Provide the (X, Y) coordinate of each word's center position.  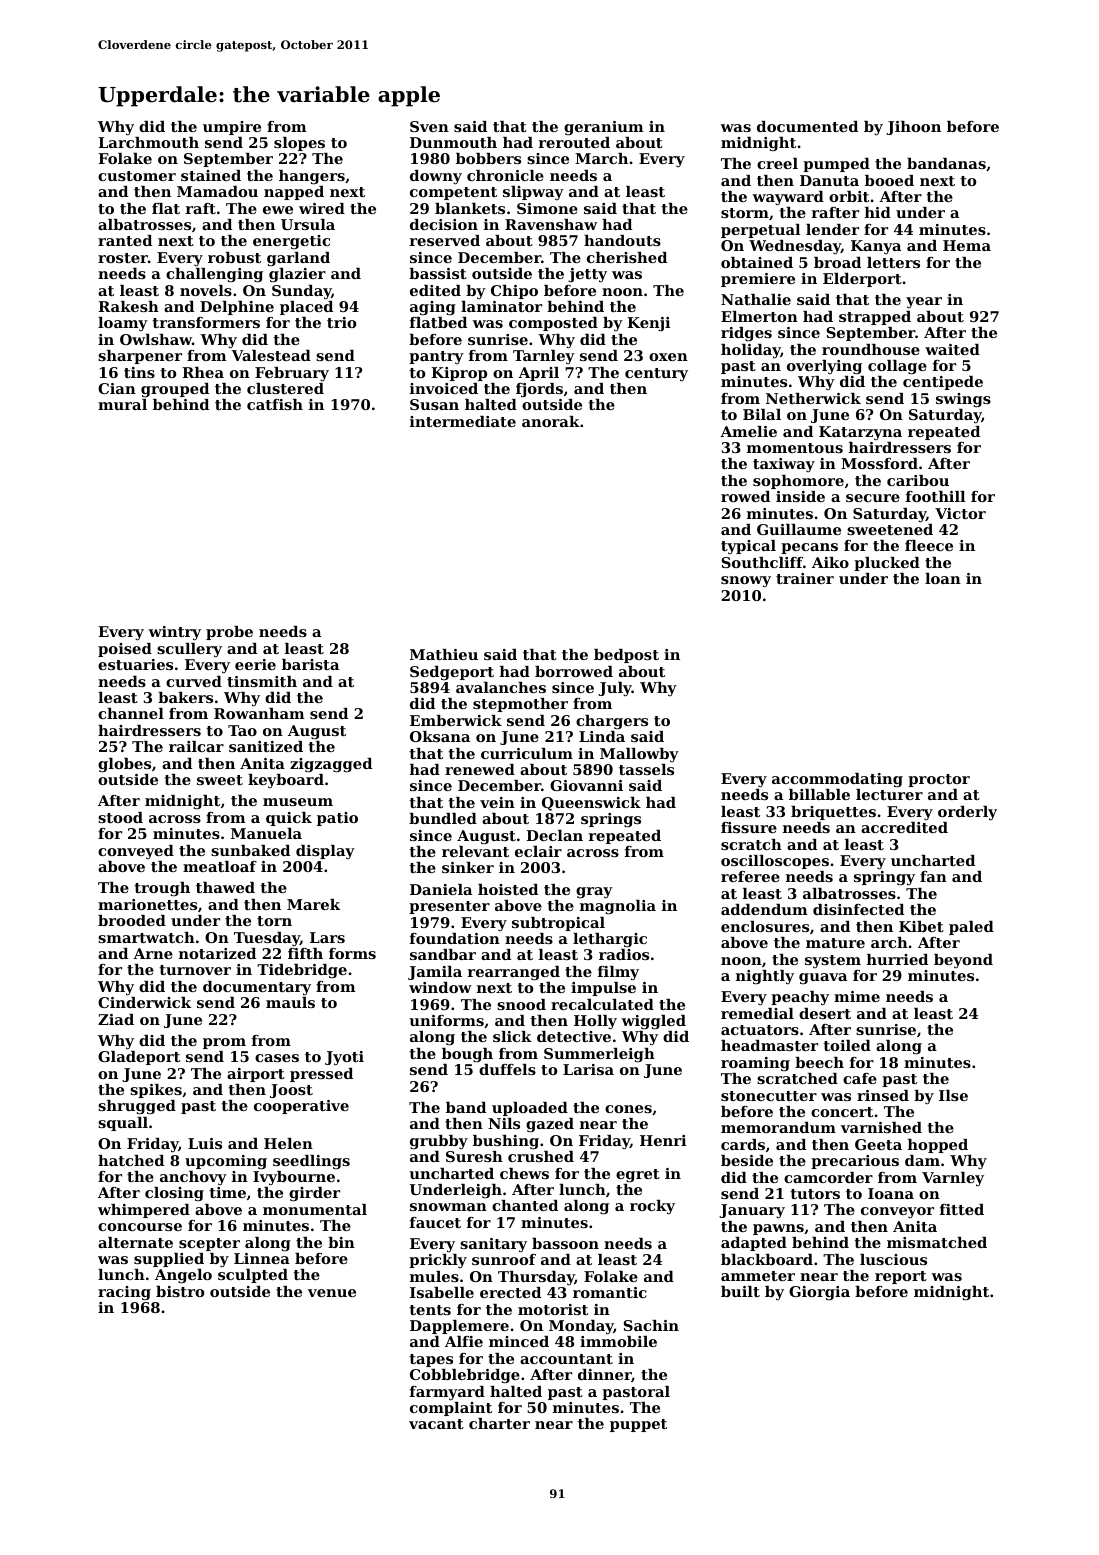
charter (499, 1423)
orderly (967, 813)
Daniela (441, 889)
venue (332, 1293)
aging (433, 308)
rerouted (574, 142)
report (901, 1277)
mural (122, 404)
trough (162, 889)
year (924, 302)
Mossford (879, 463)
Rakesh (128, 306)
